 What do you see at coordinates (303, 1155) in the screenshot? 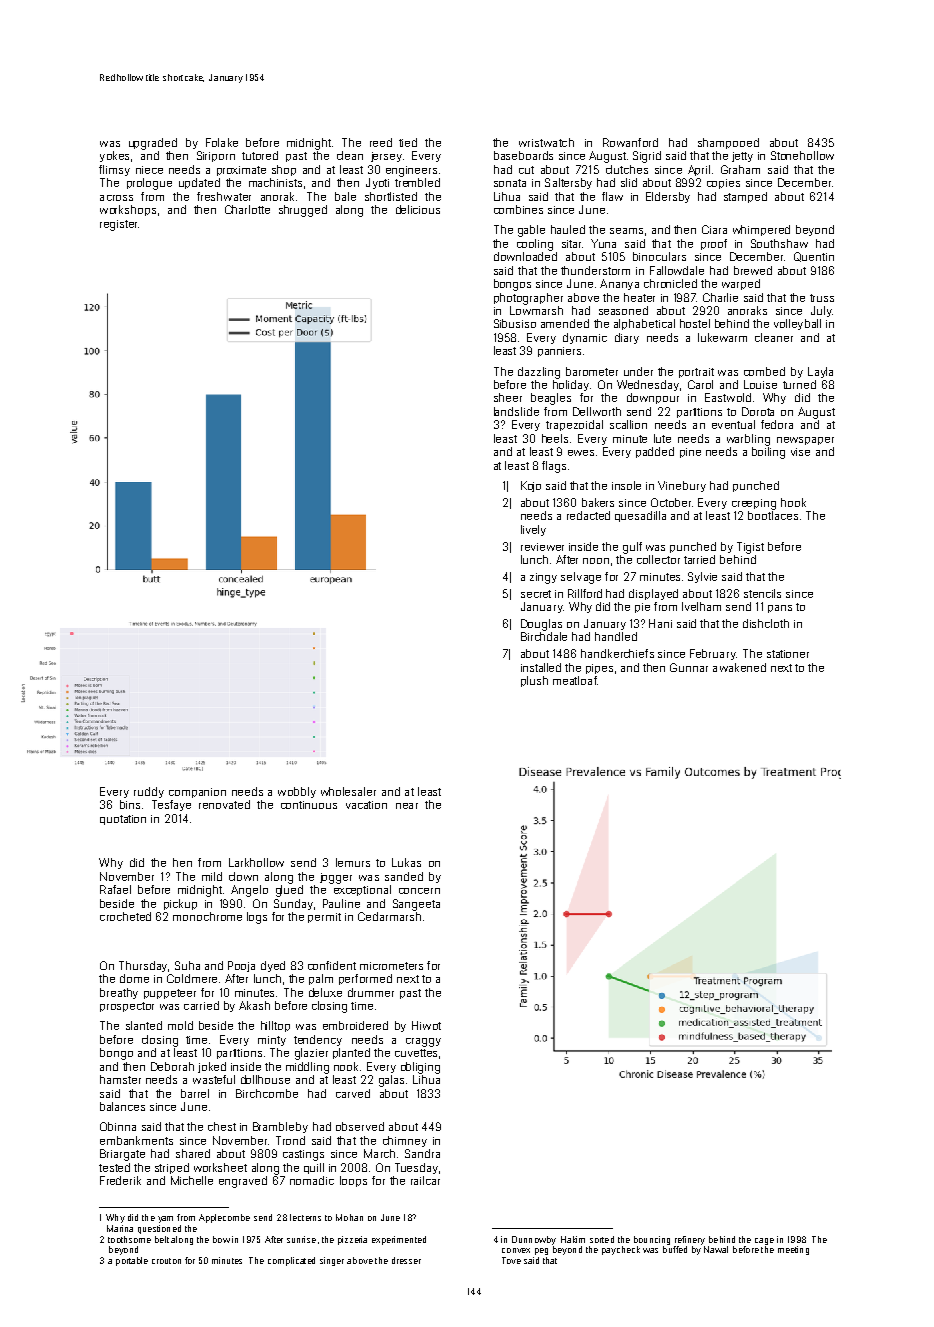
I see `castings` at bounding box center [303, 1155].
